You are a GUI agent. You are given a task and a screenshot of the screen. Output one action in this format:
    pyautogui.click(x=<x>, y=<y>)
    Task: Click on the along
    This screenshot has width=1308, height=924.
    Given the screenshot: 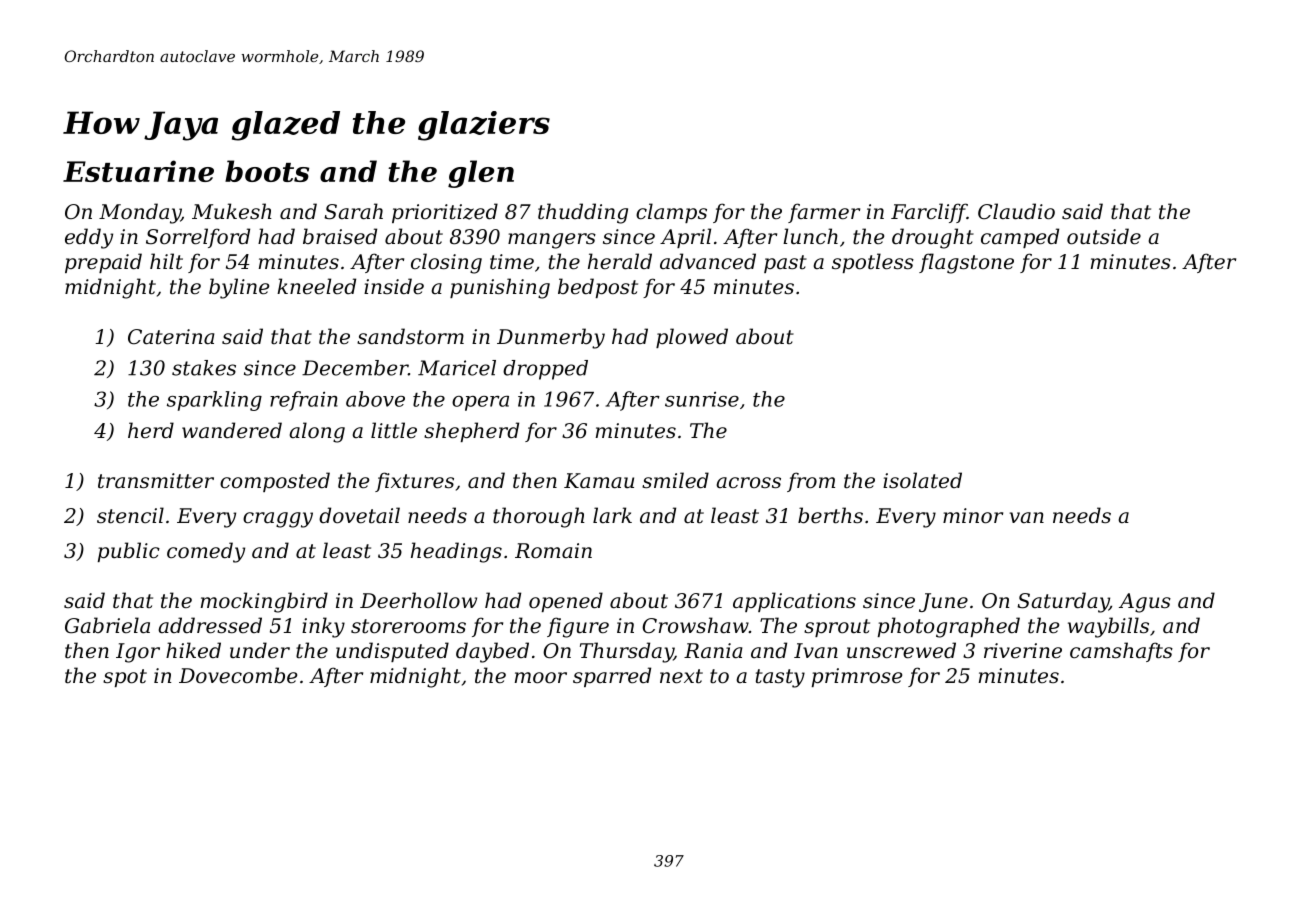 What is the action you would take?
    pyautogui.click(x=317, y=432)
